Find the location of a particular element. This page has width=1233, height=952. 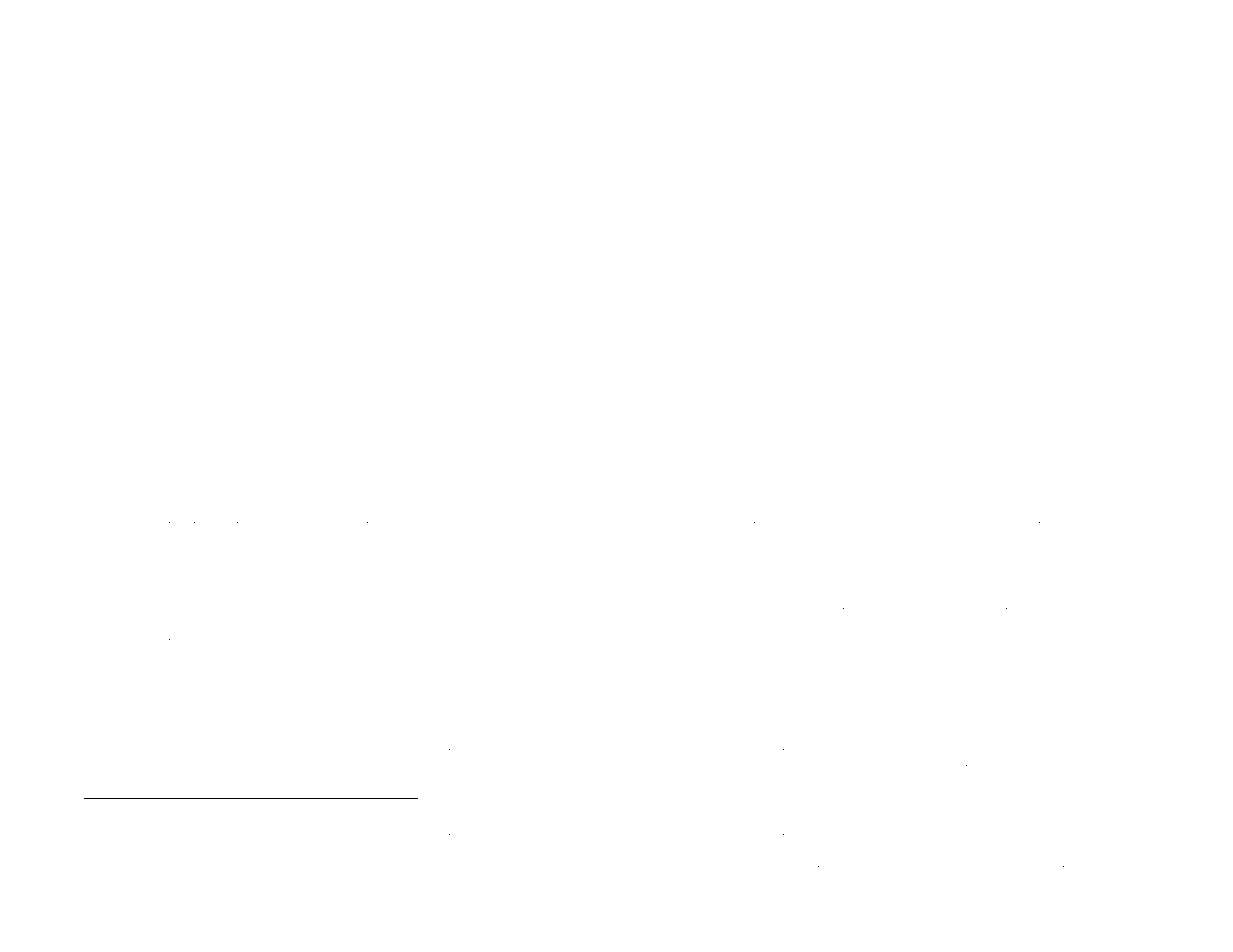

tutored is located at coordinates (718, 894).
